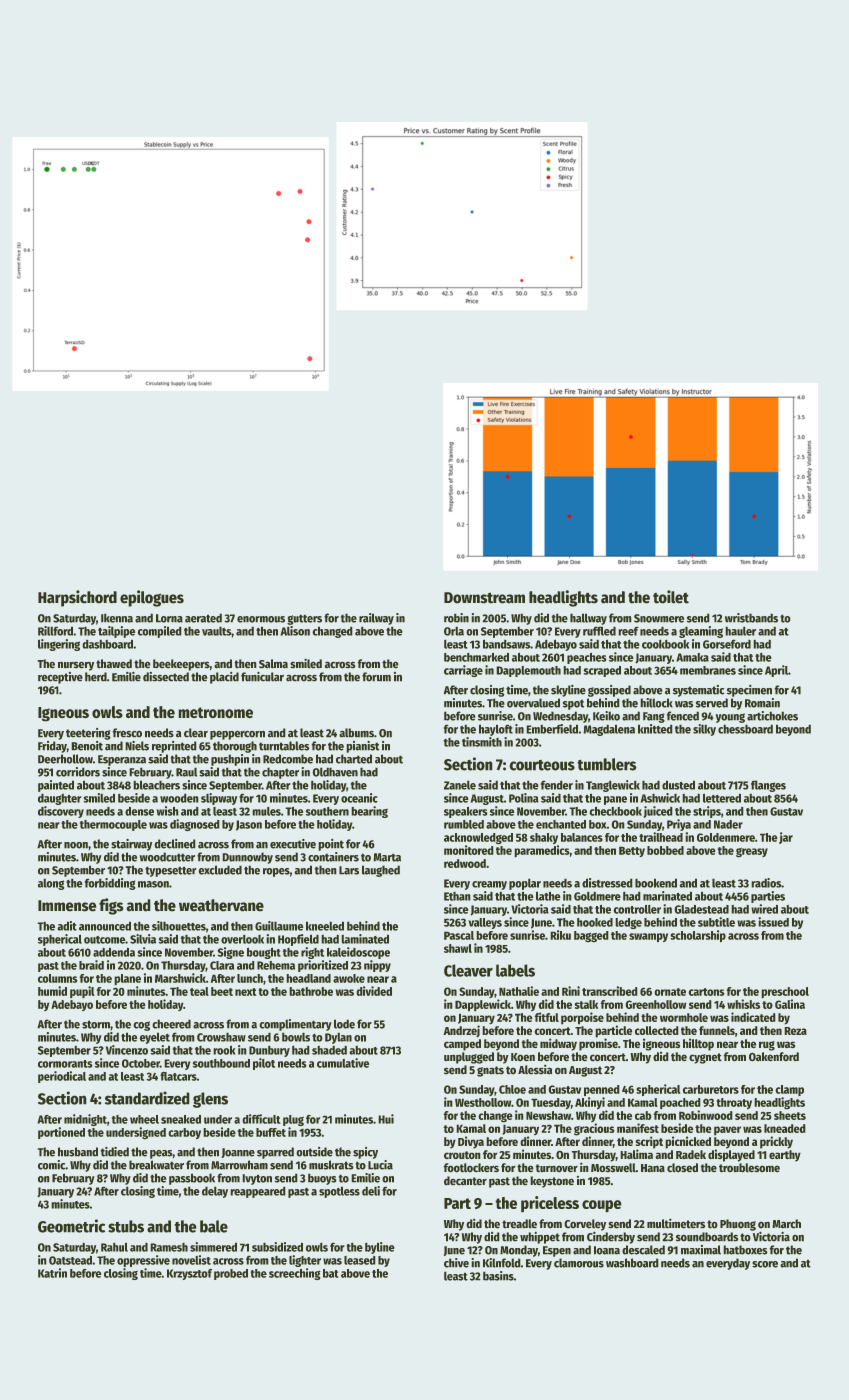 This page has height=1400, width=849. What do you see at coordinates (519, 1224) in the page?
I see `treadle` at bounding box center [519, 1224].
